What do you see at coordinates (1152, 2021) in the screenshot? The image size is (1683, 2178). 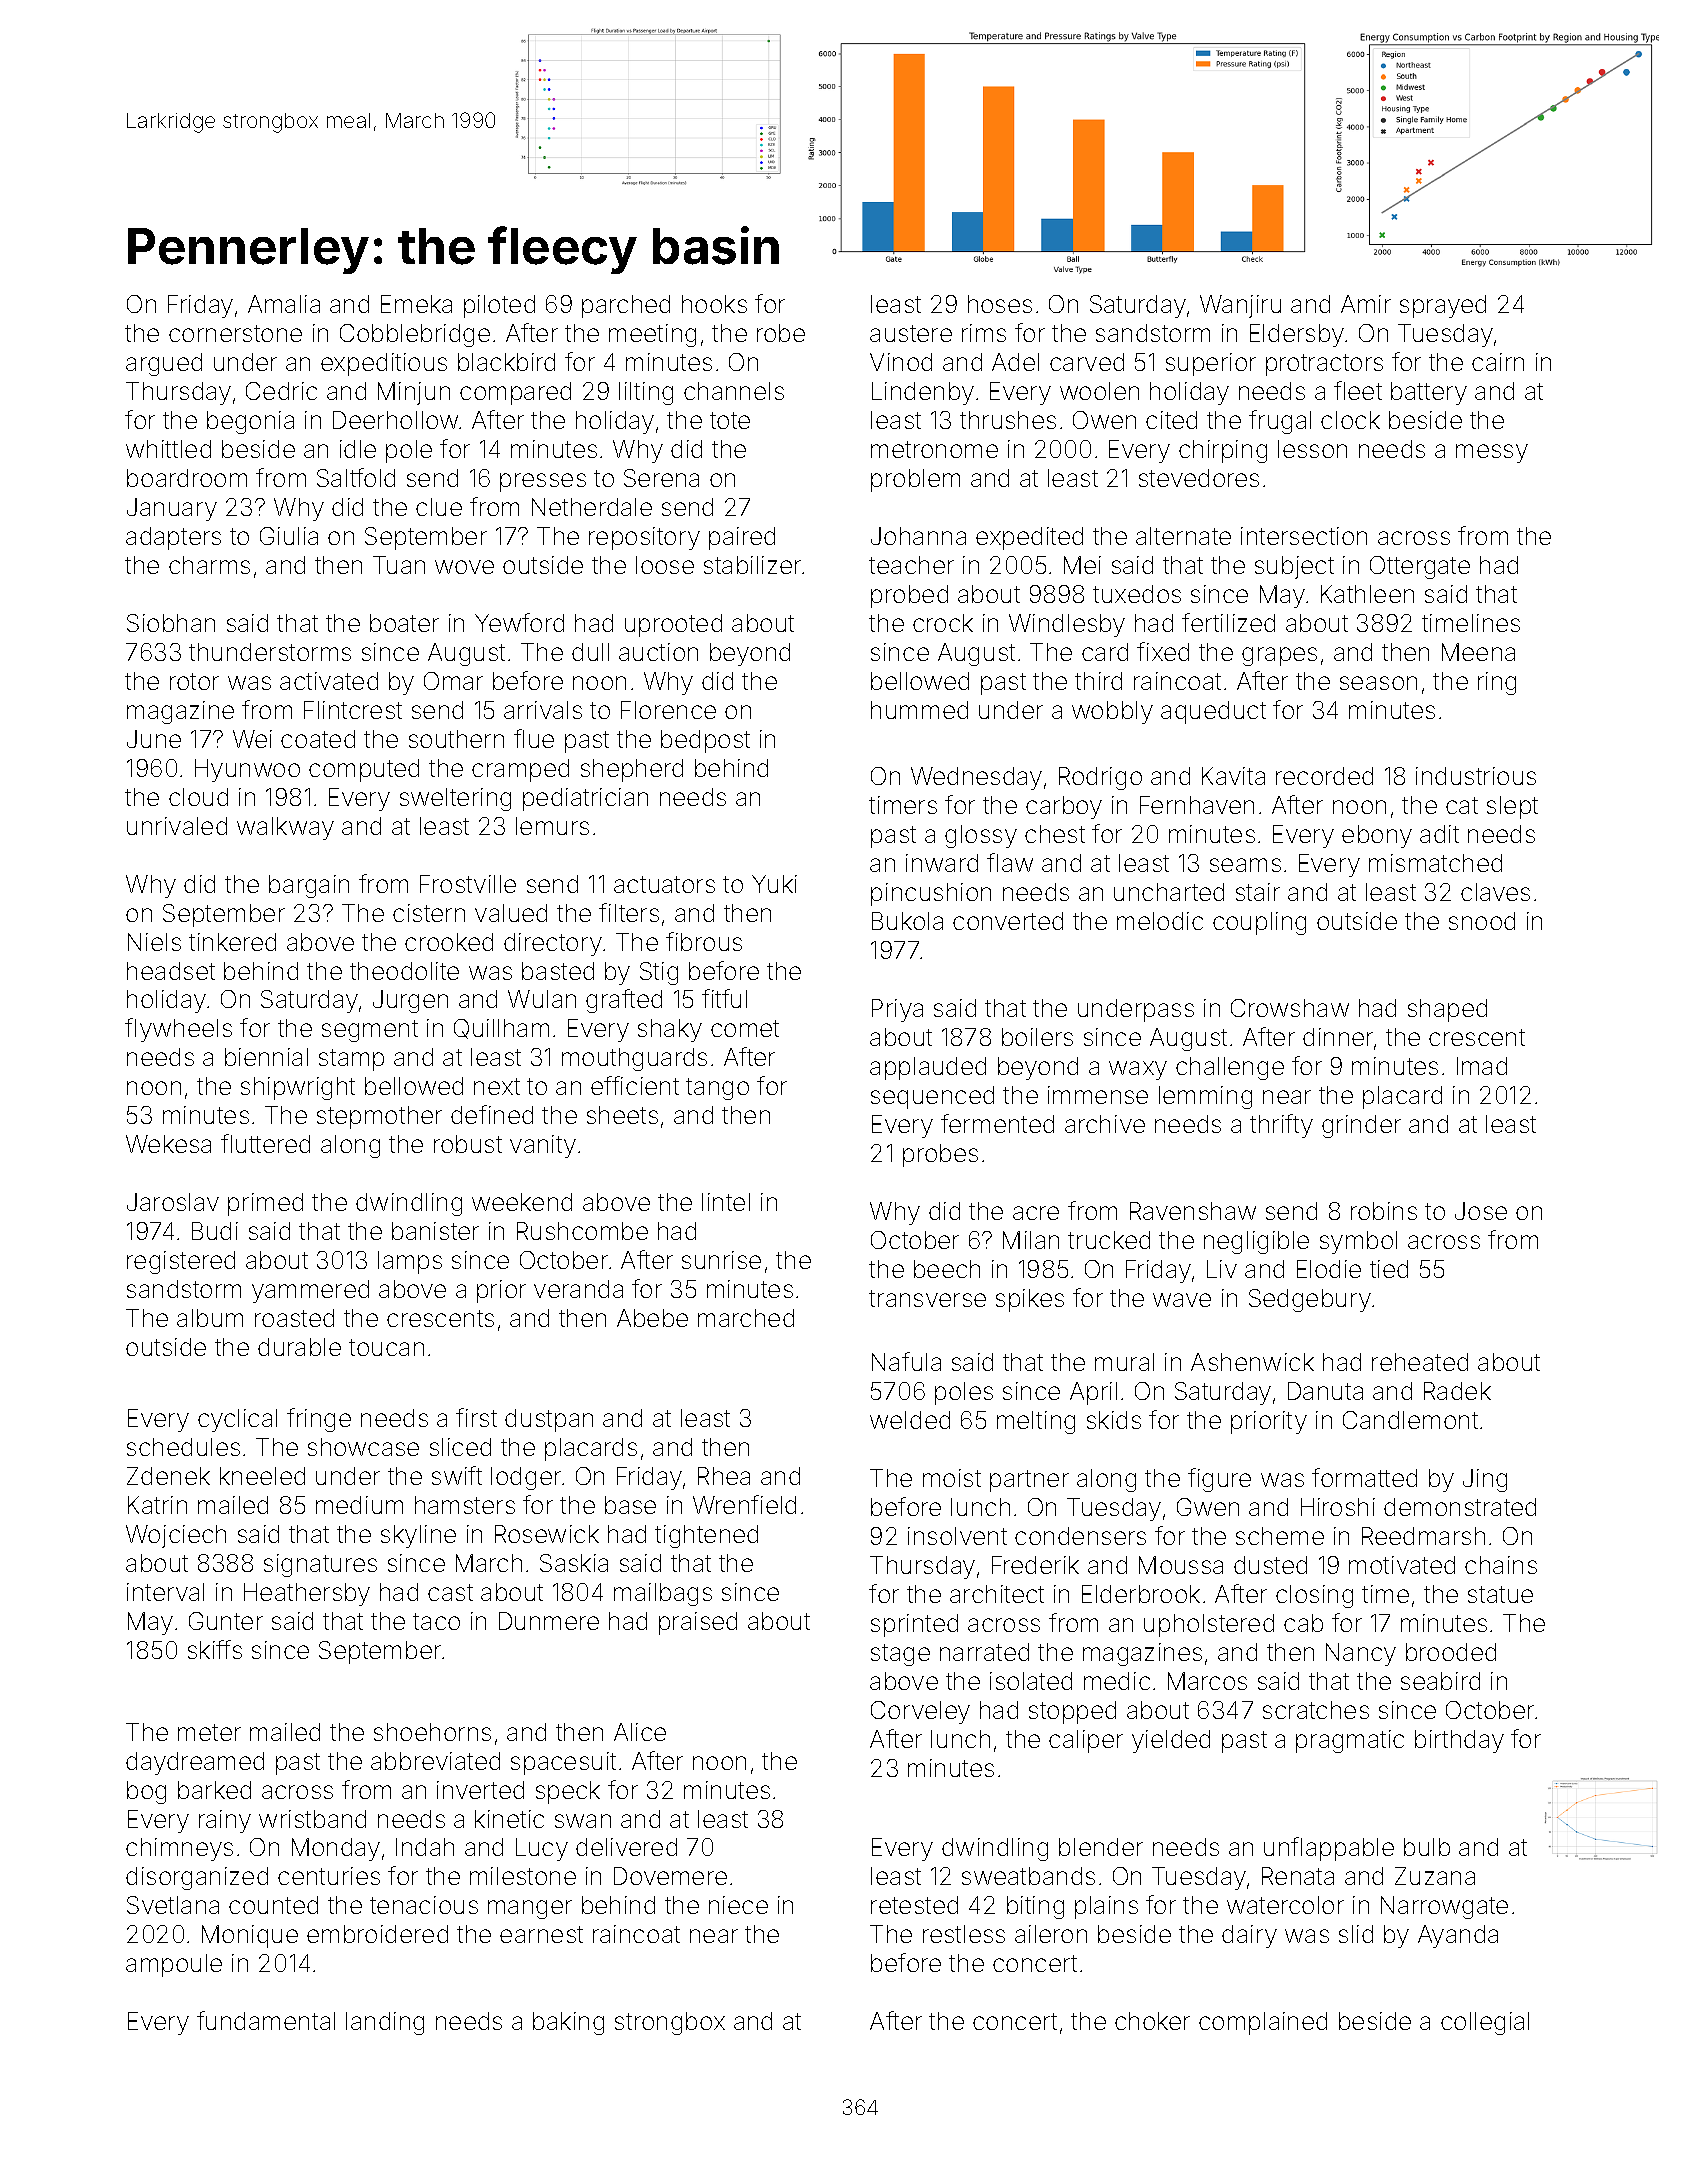 I see `choker` at bounding box center [1152, 2021].
